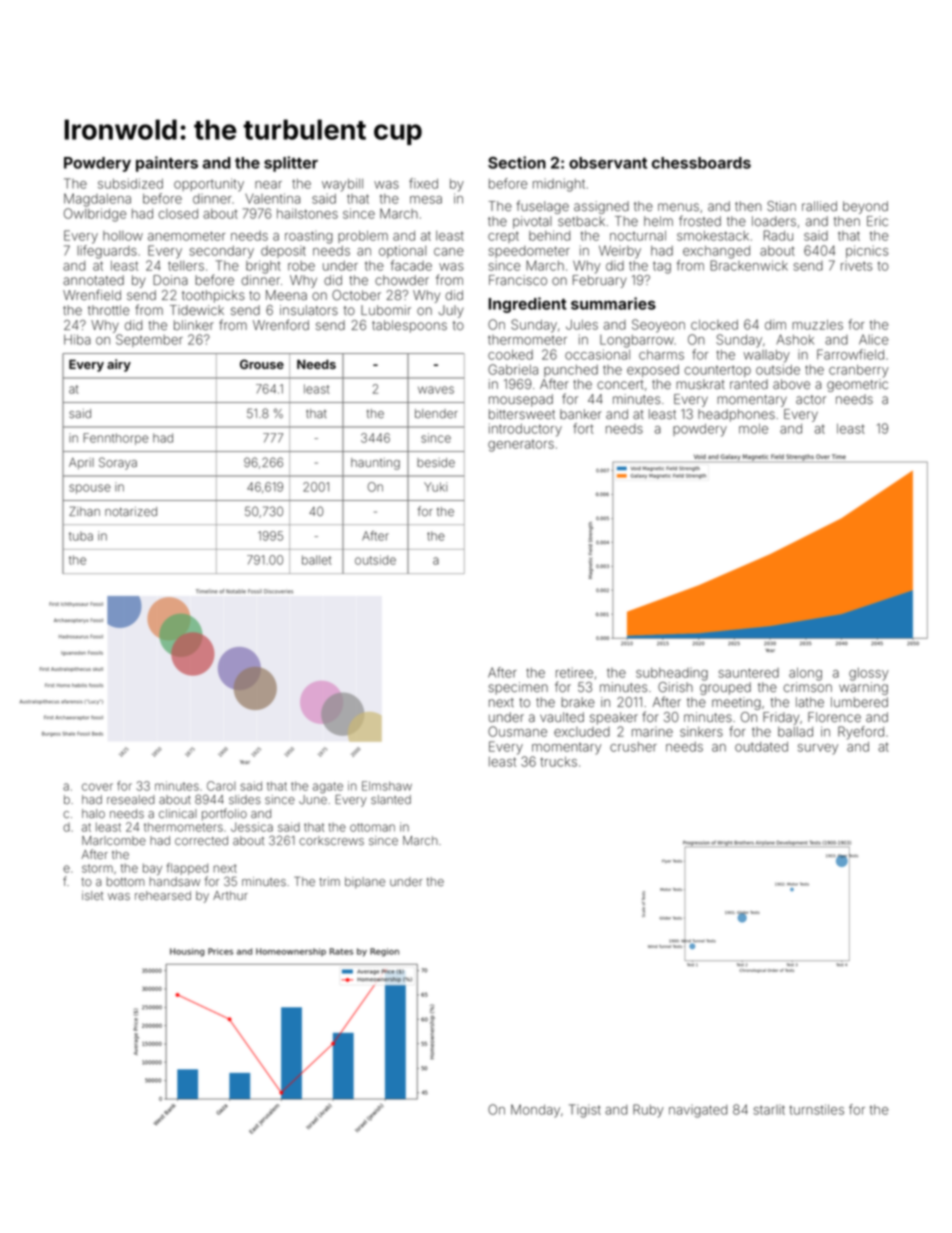 The image size is (952, 1233). Describe the element at coordinates (167, 164) in the screenshot. I see `painters` at that location.
